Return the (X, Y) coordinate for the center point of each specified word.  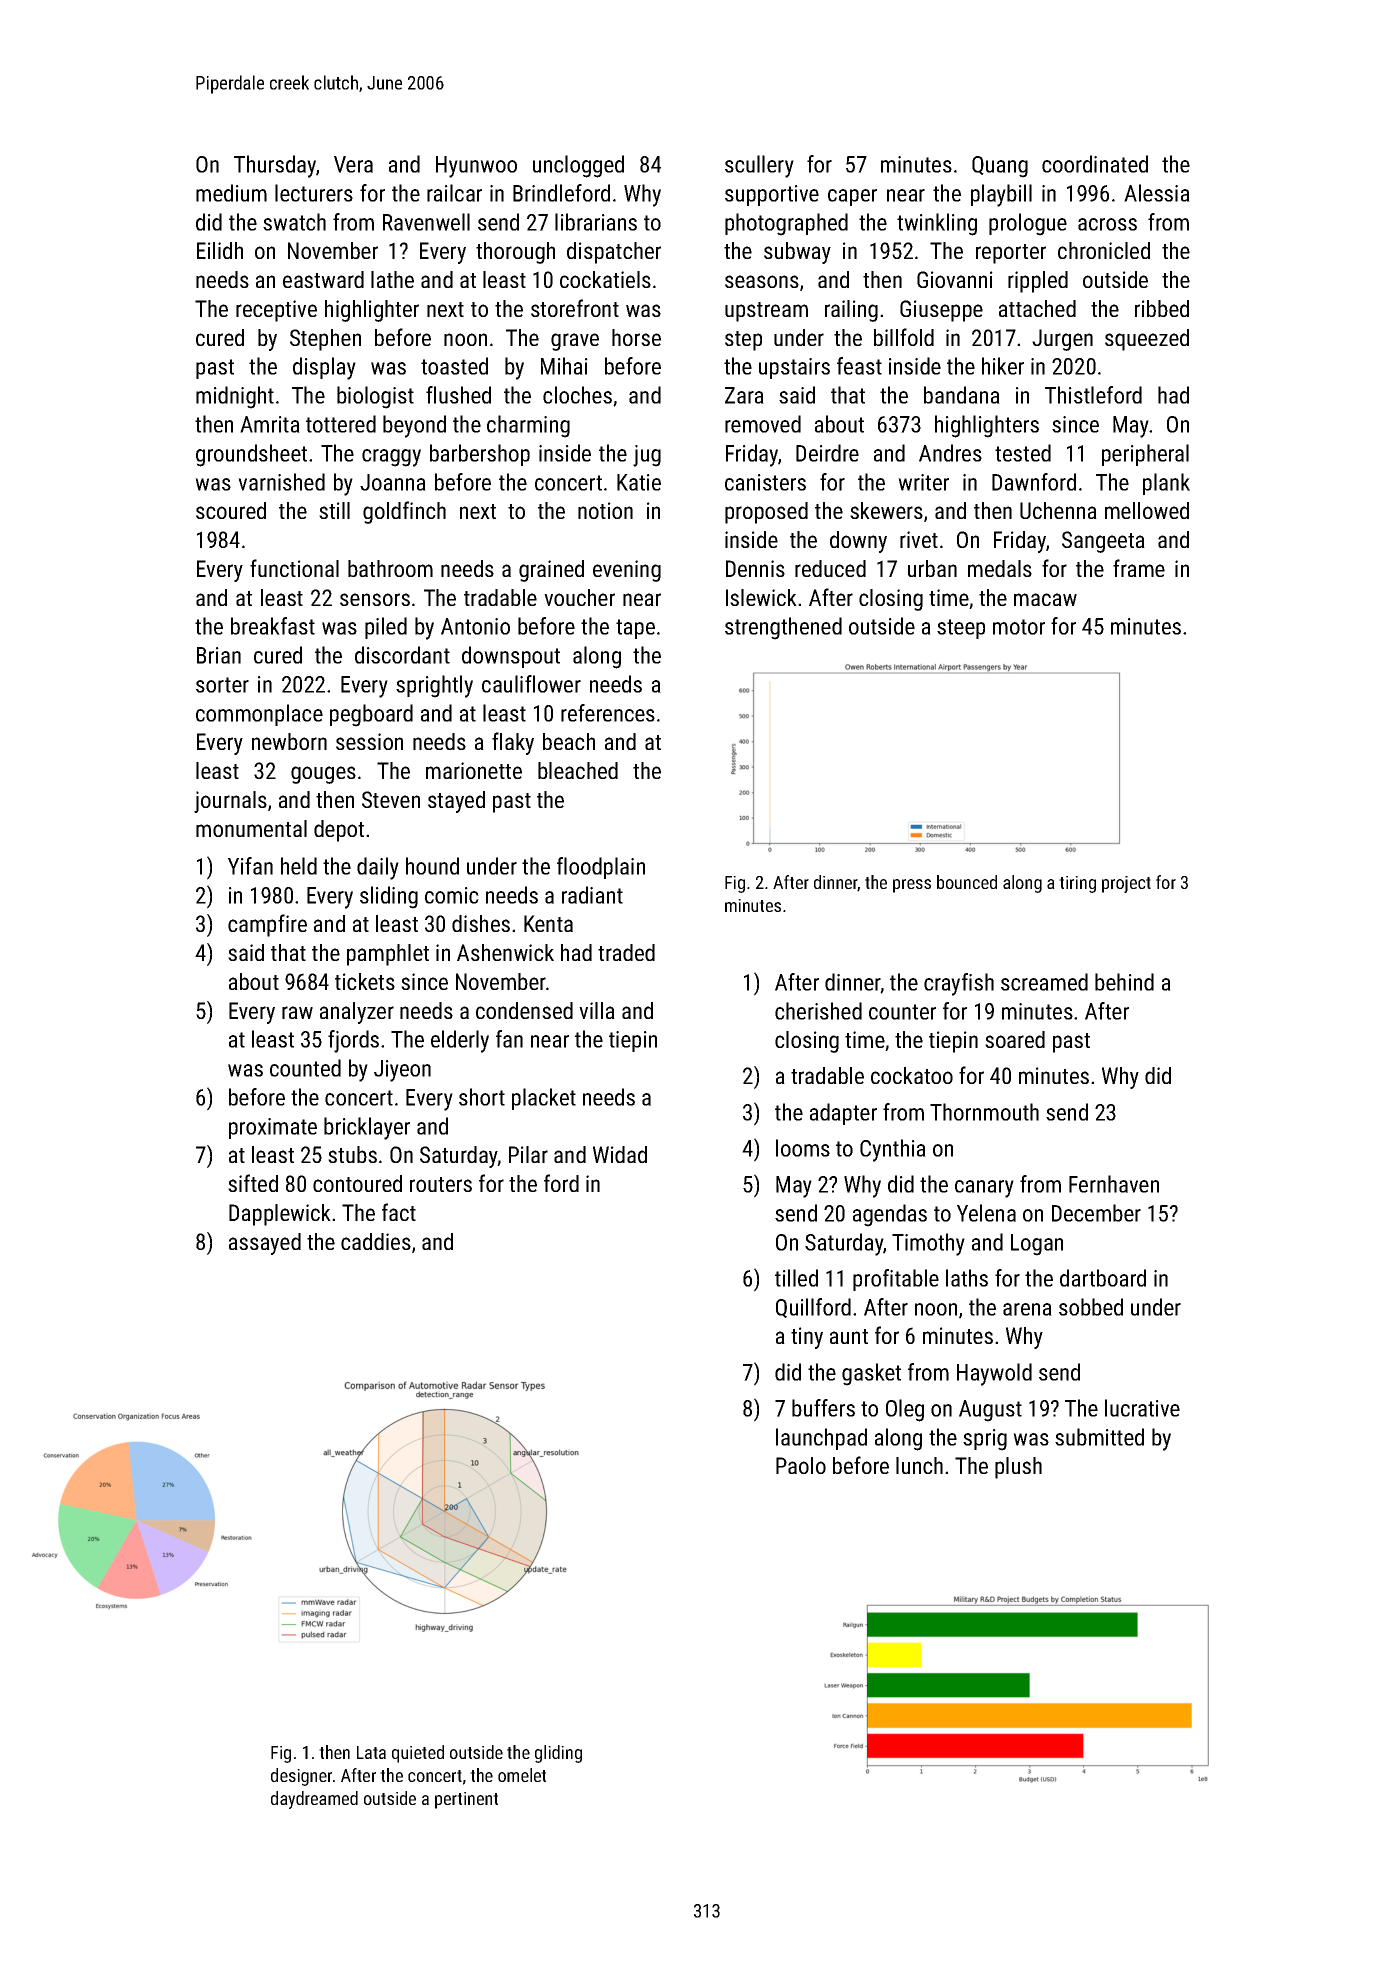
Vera (353, 164)
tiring (1077, 884)
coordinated (1095, 164)
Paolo (801, 1465)
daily (378, 868)
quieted (418, 1754)
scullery (759, 166)
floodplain (601, 868)
